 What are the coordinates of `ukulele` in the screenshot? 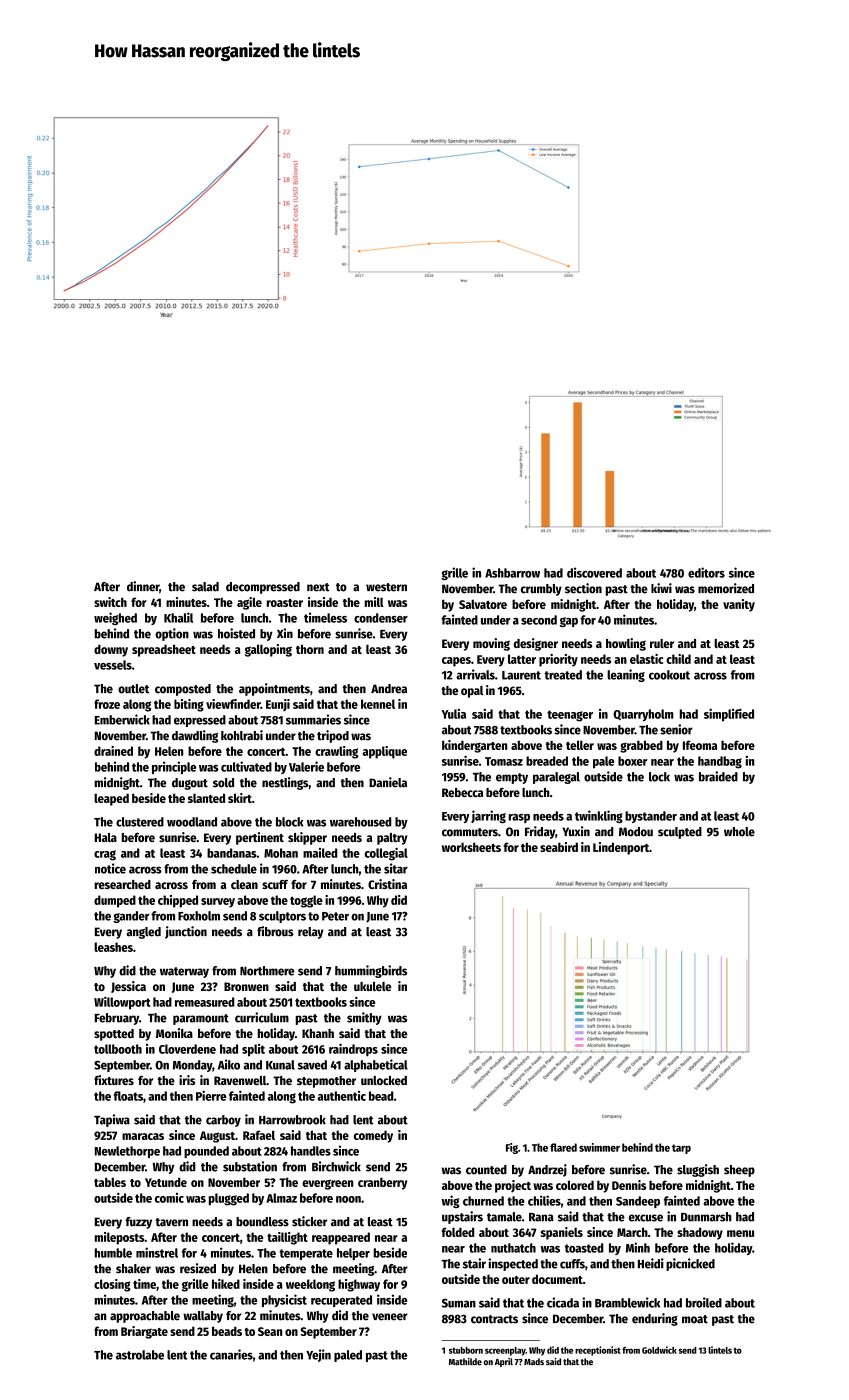 It's located at (372, 986).
